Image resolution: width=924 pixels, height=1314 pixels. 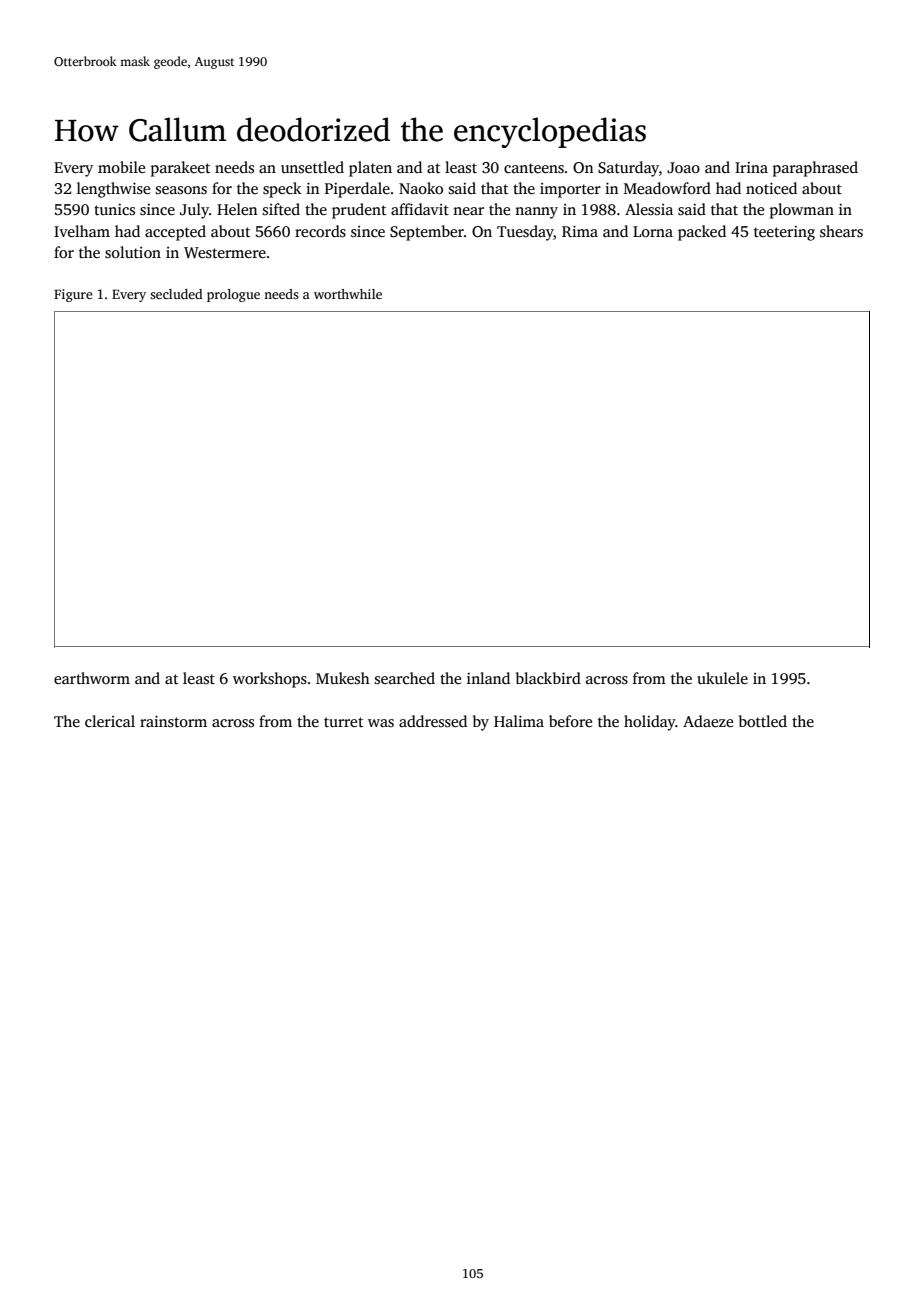 What do you see at coordinates (176, 294) in the document?
I see `secluded` at bounding box center [176, 294].
